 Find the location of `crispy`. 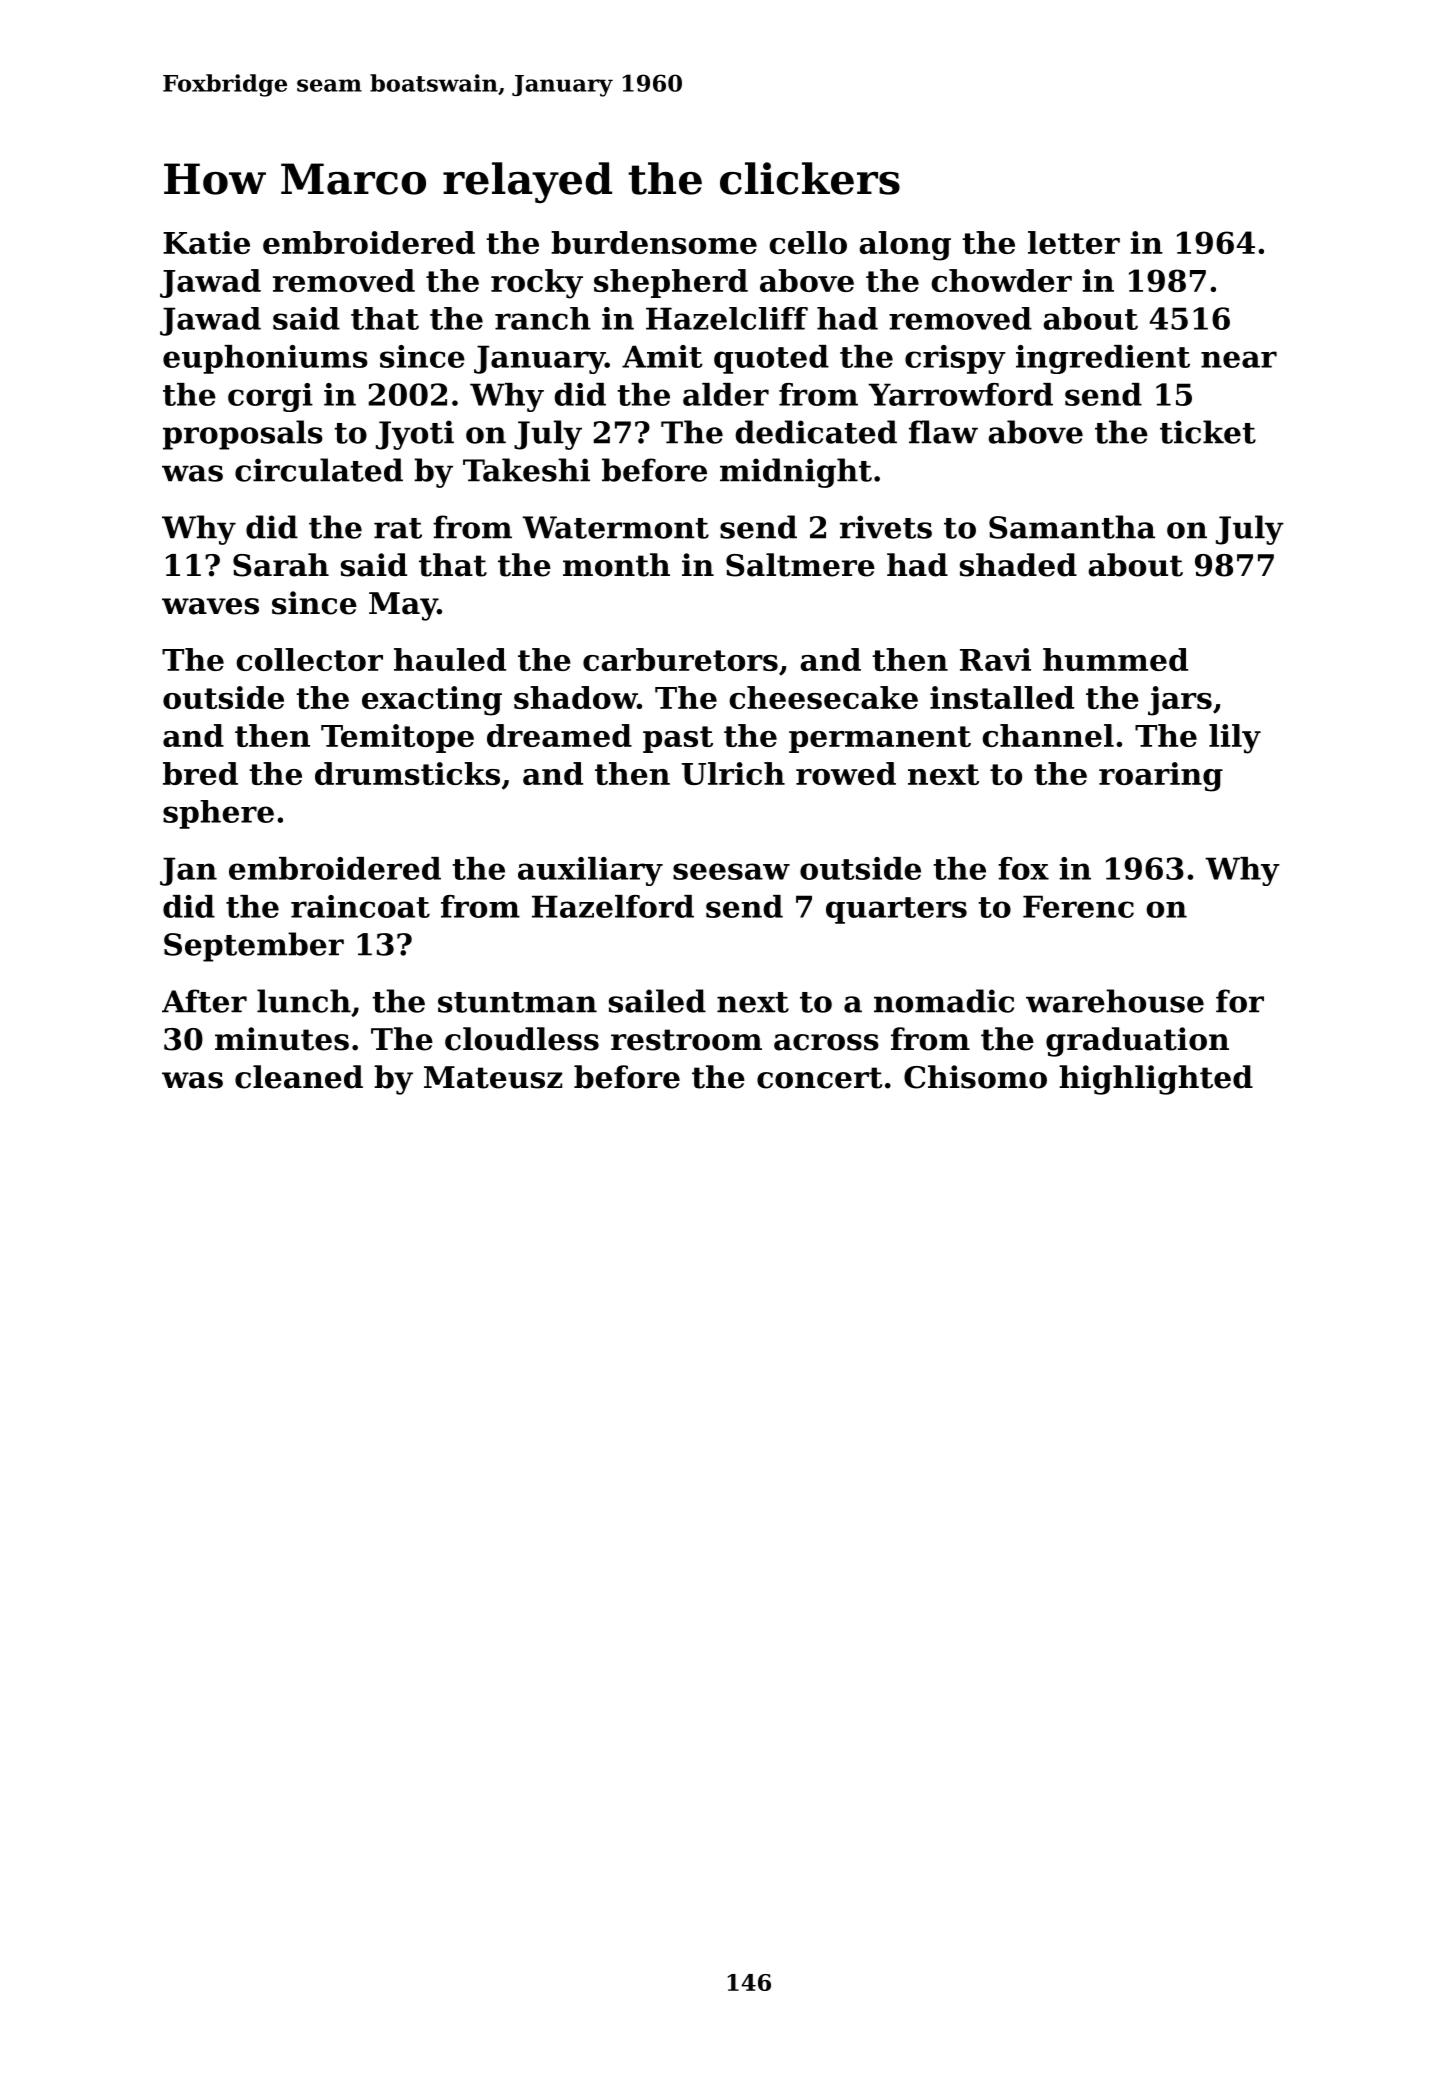

crispy is located at coordinates (955, 359).
